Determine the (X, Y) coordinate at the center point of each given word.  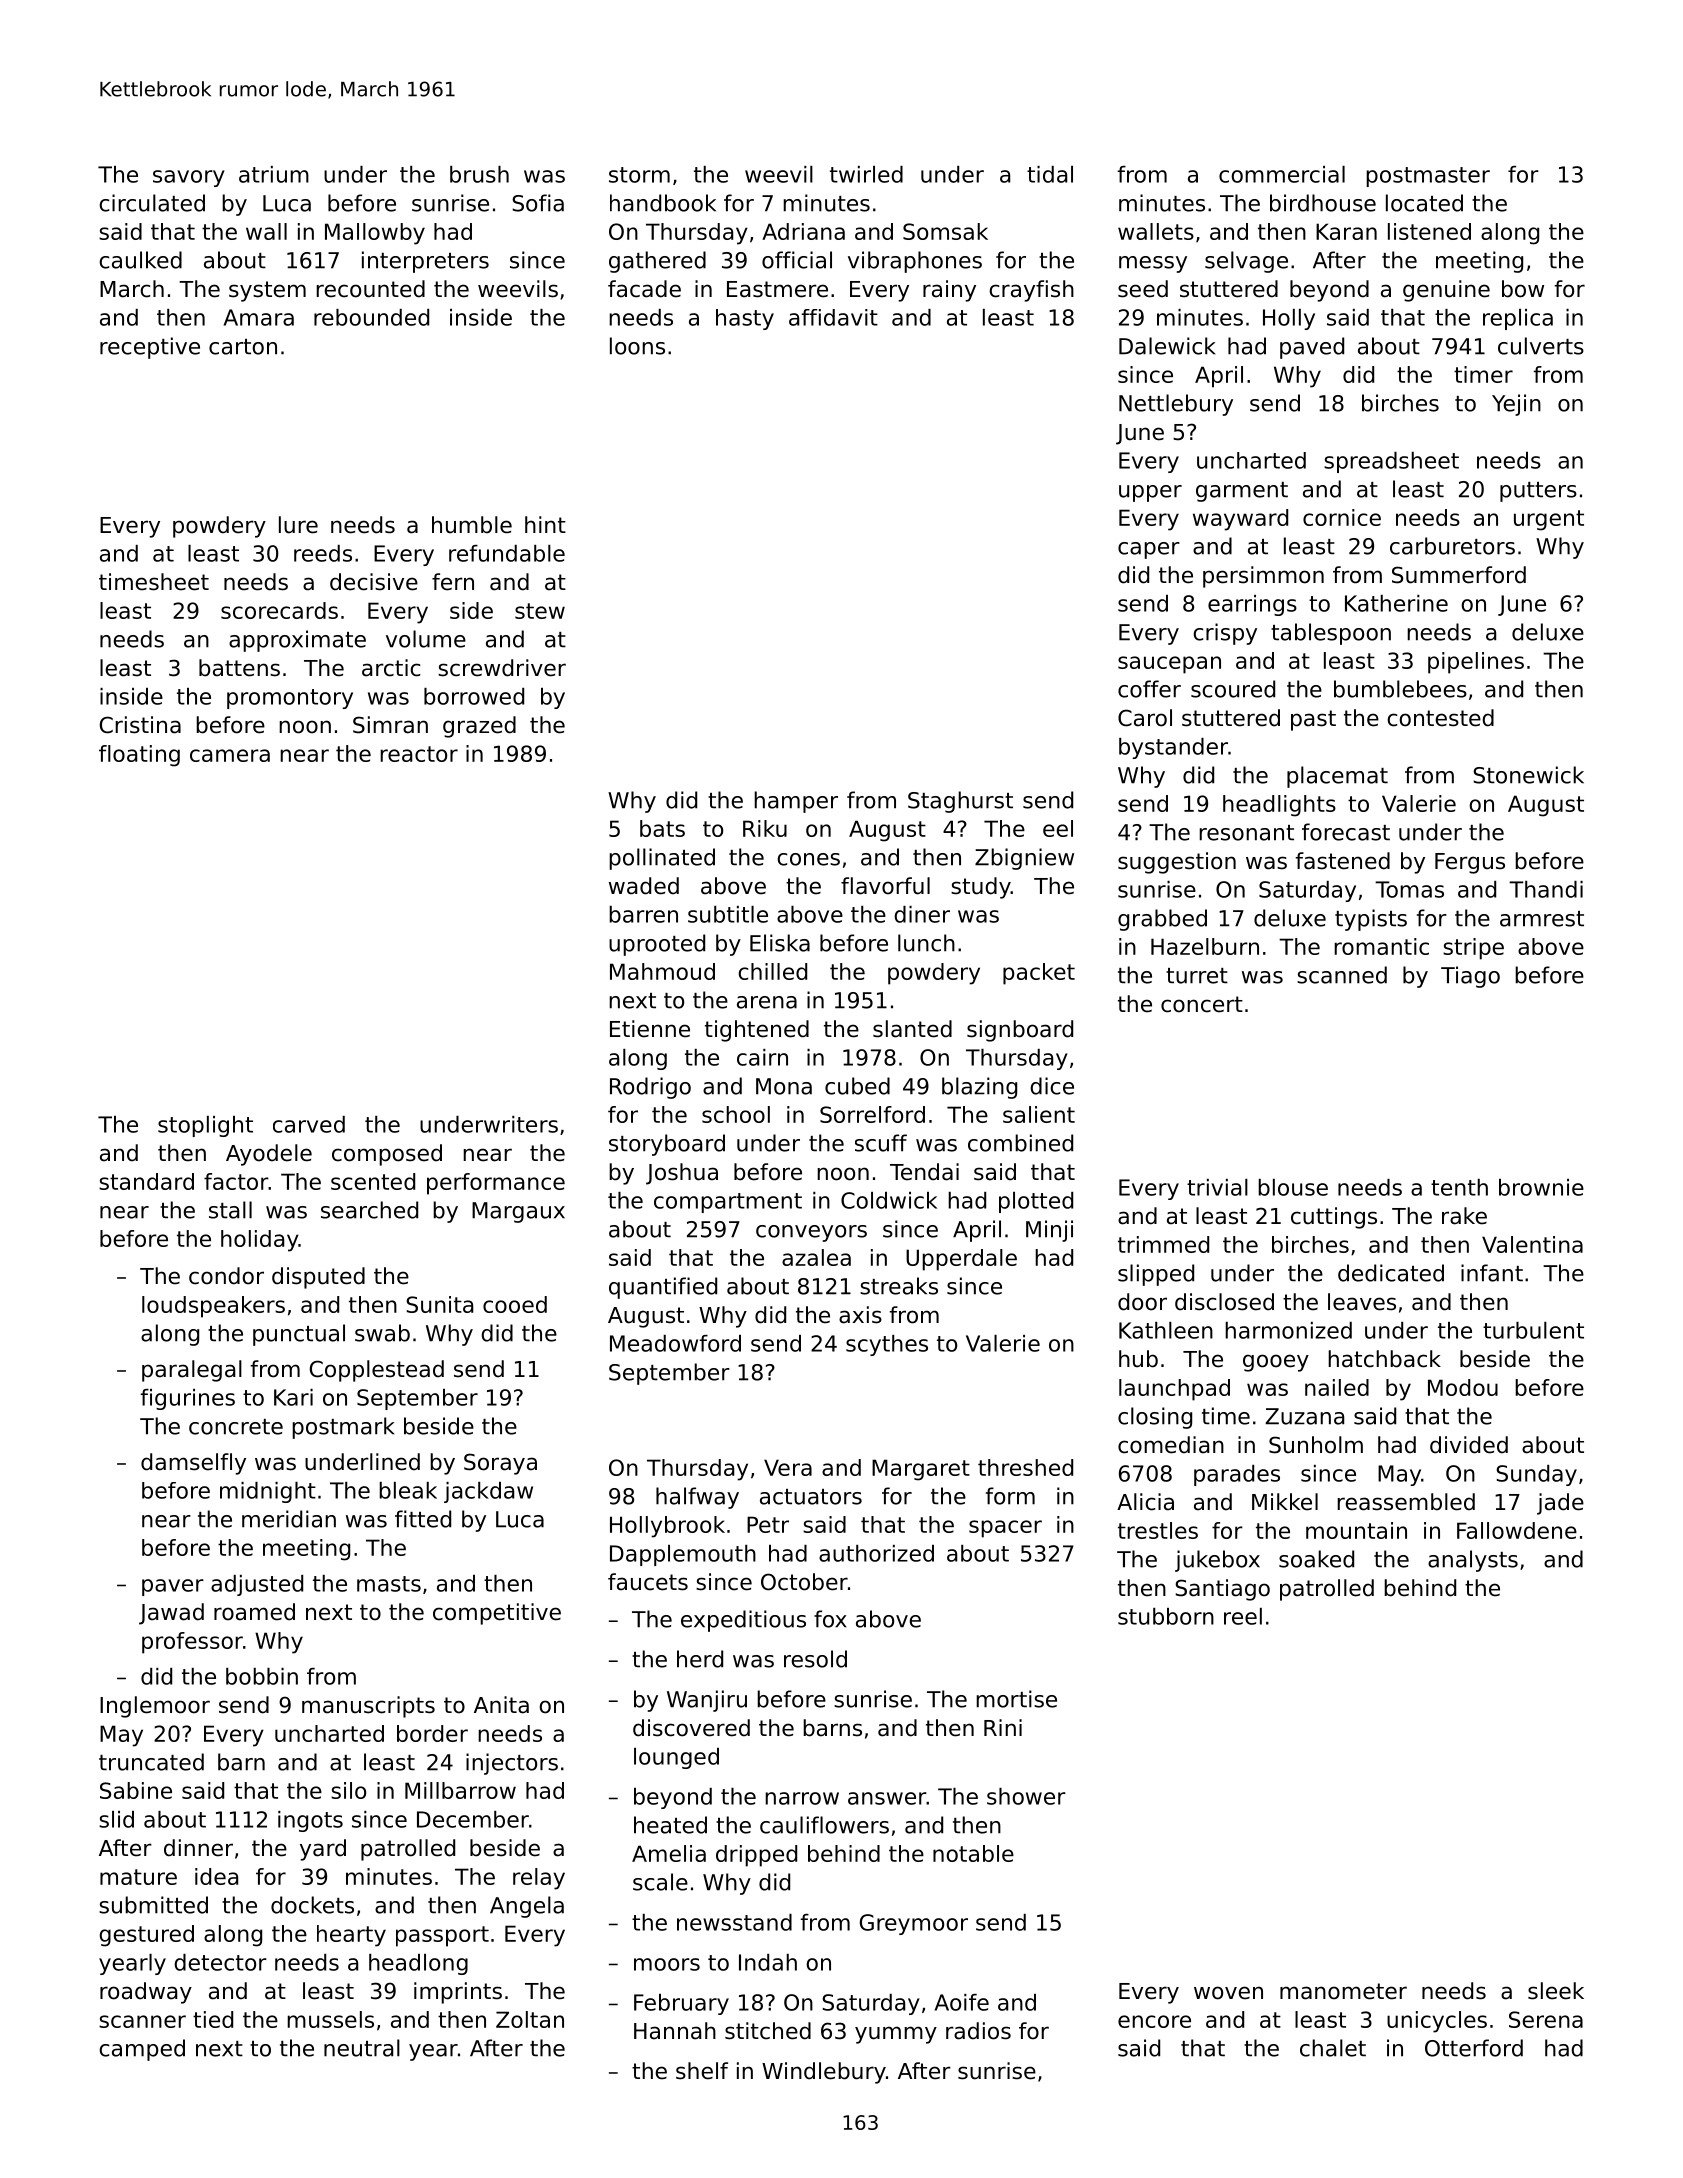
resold (815, 1659)
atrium (274, 174)
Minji (1049, 1231)
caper (1149, 550)
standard (146, 1181)
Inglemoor (155, 1707)
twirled (866, 174)
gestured (146, 1936)
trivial (1217, 1187)
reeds (323, 553)
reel (1243, 1616)
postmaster (1428, 177)
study (981, 888)
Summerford (1459, 575)
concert (1202, 1004)
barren (643, 914)
